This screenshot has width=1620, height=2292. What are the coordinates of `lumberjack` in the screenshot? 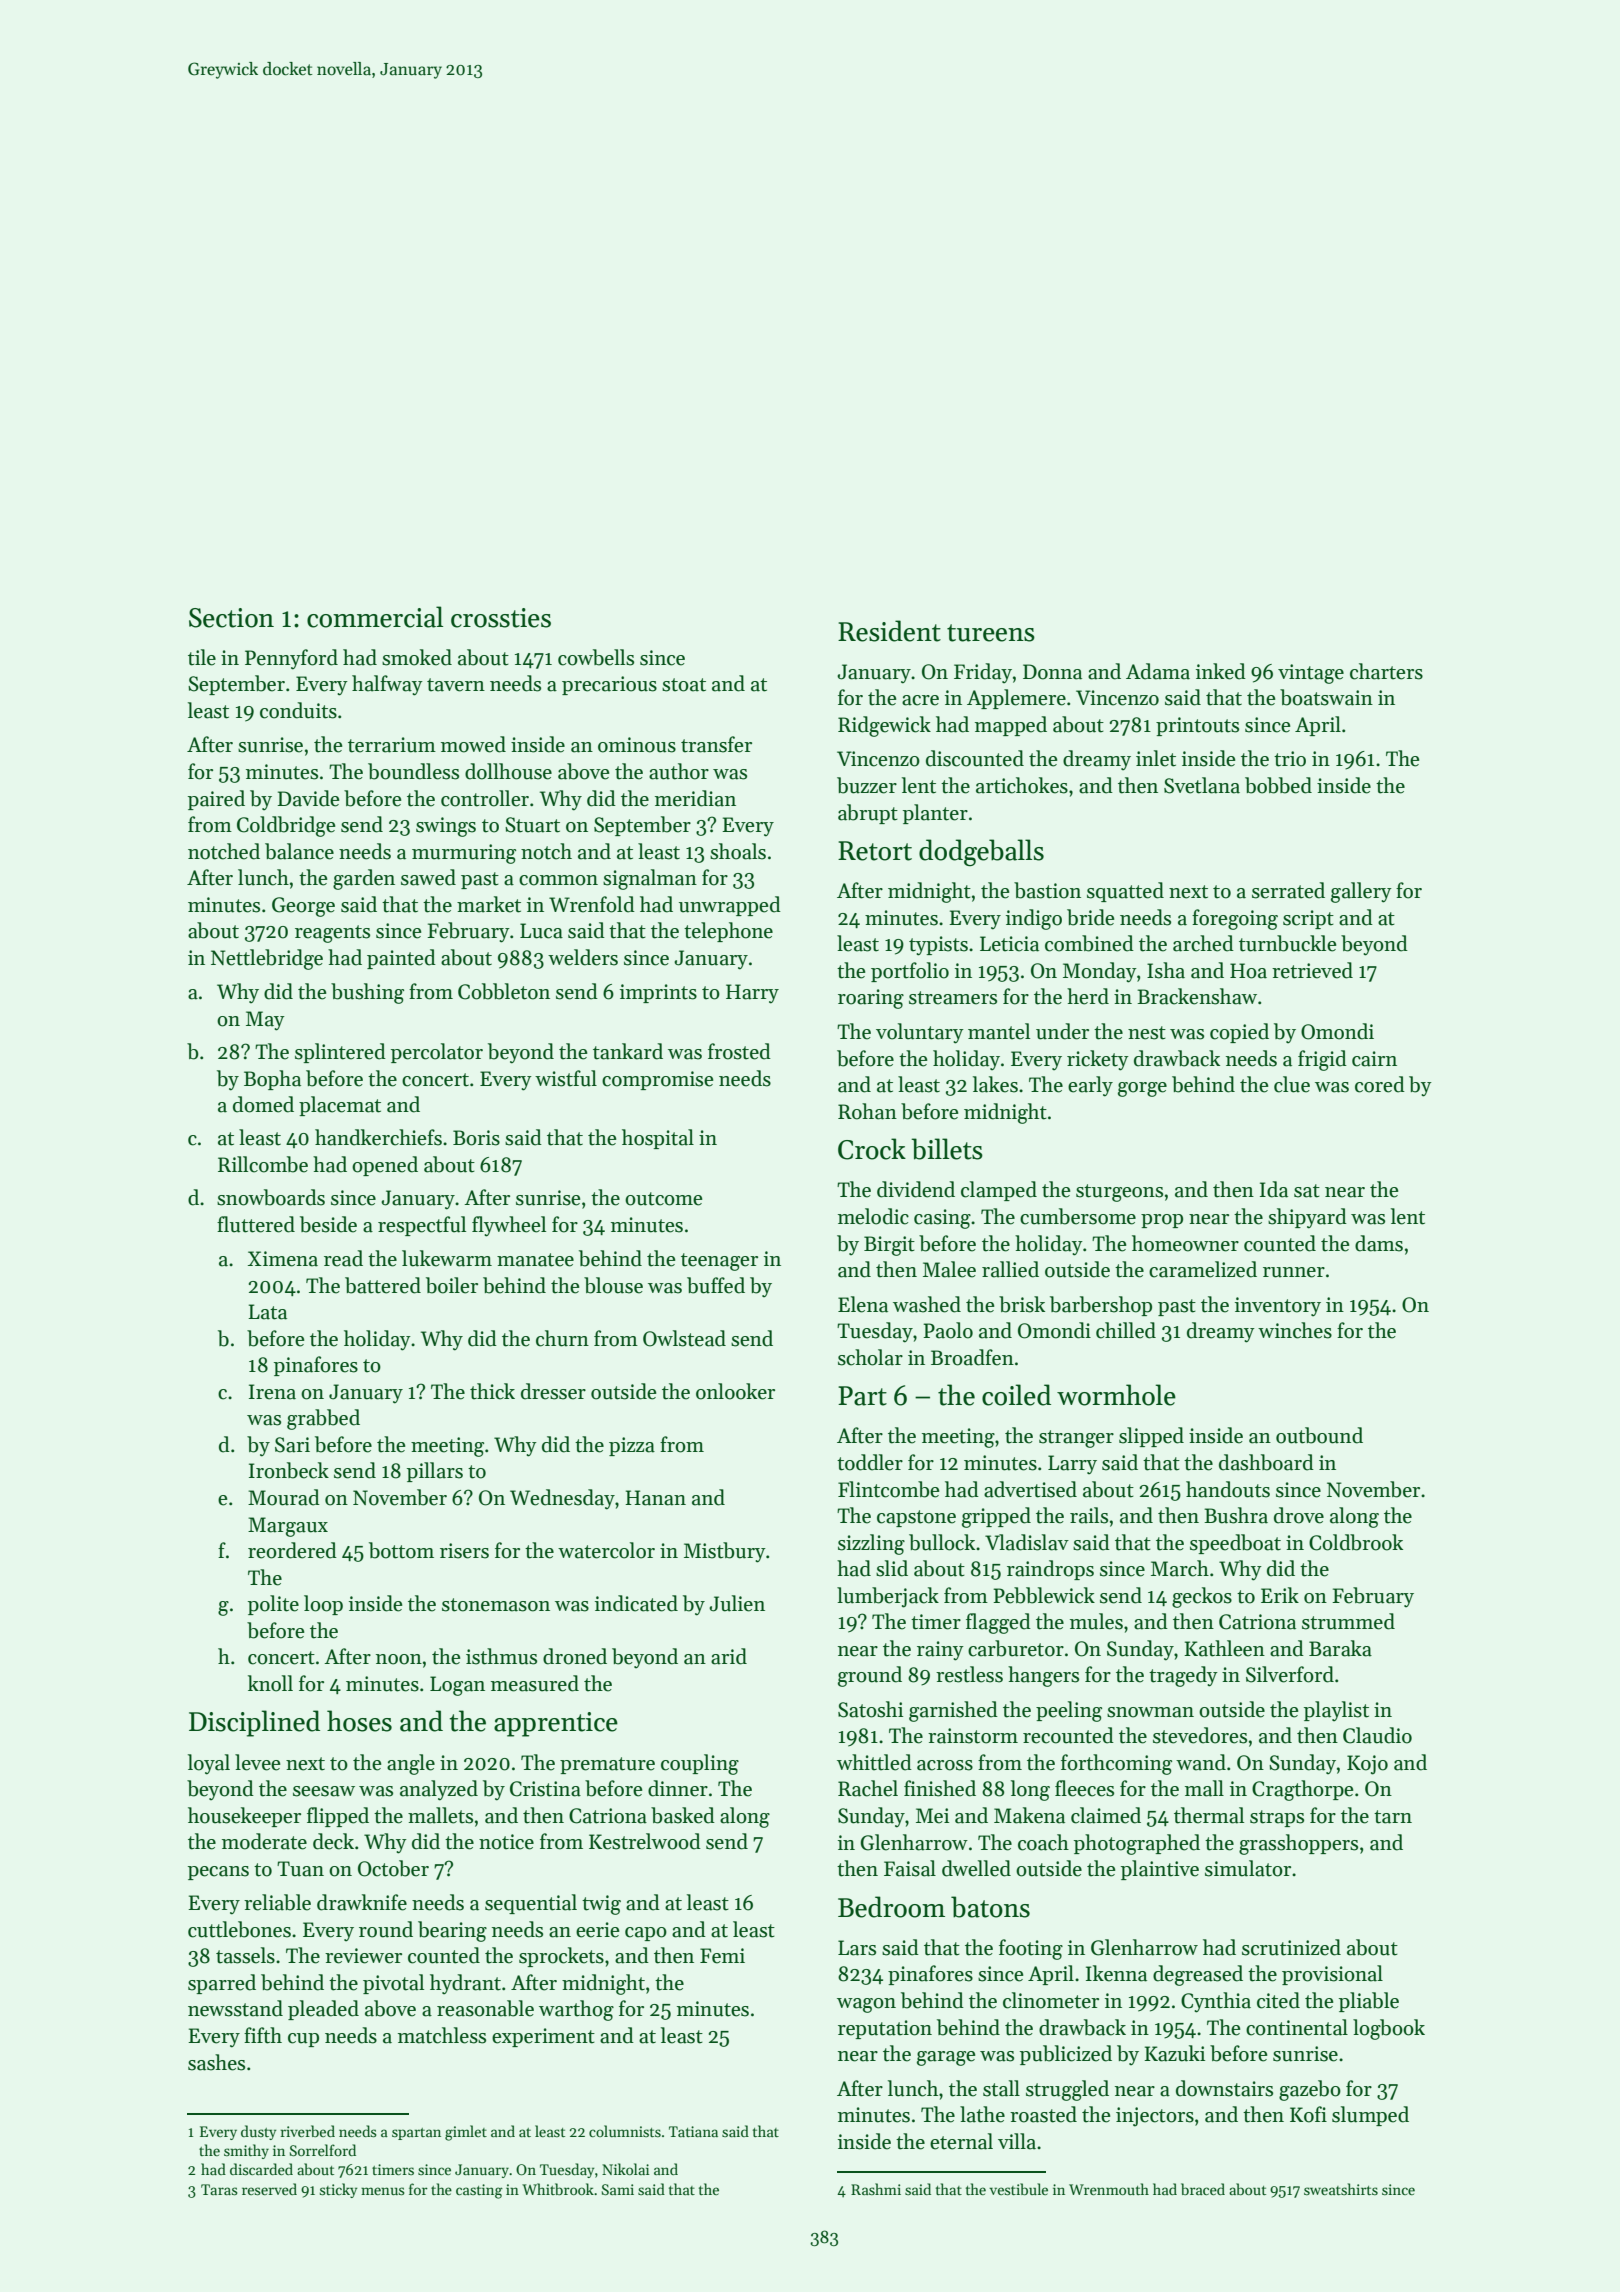 It's located at (888, 1597).
